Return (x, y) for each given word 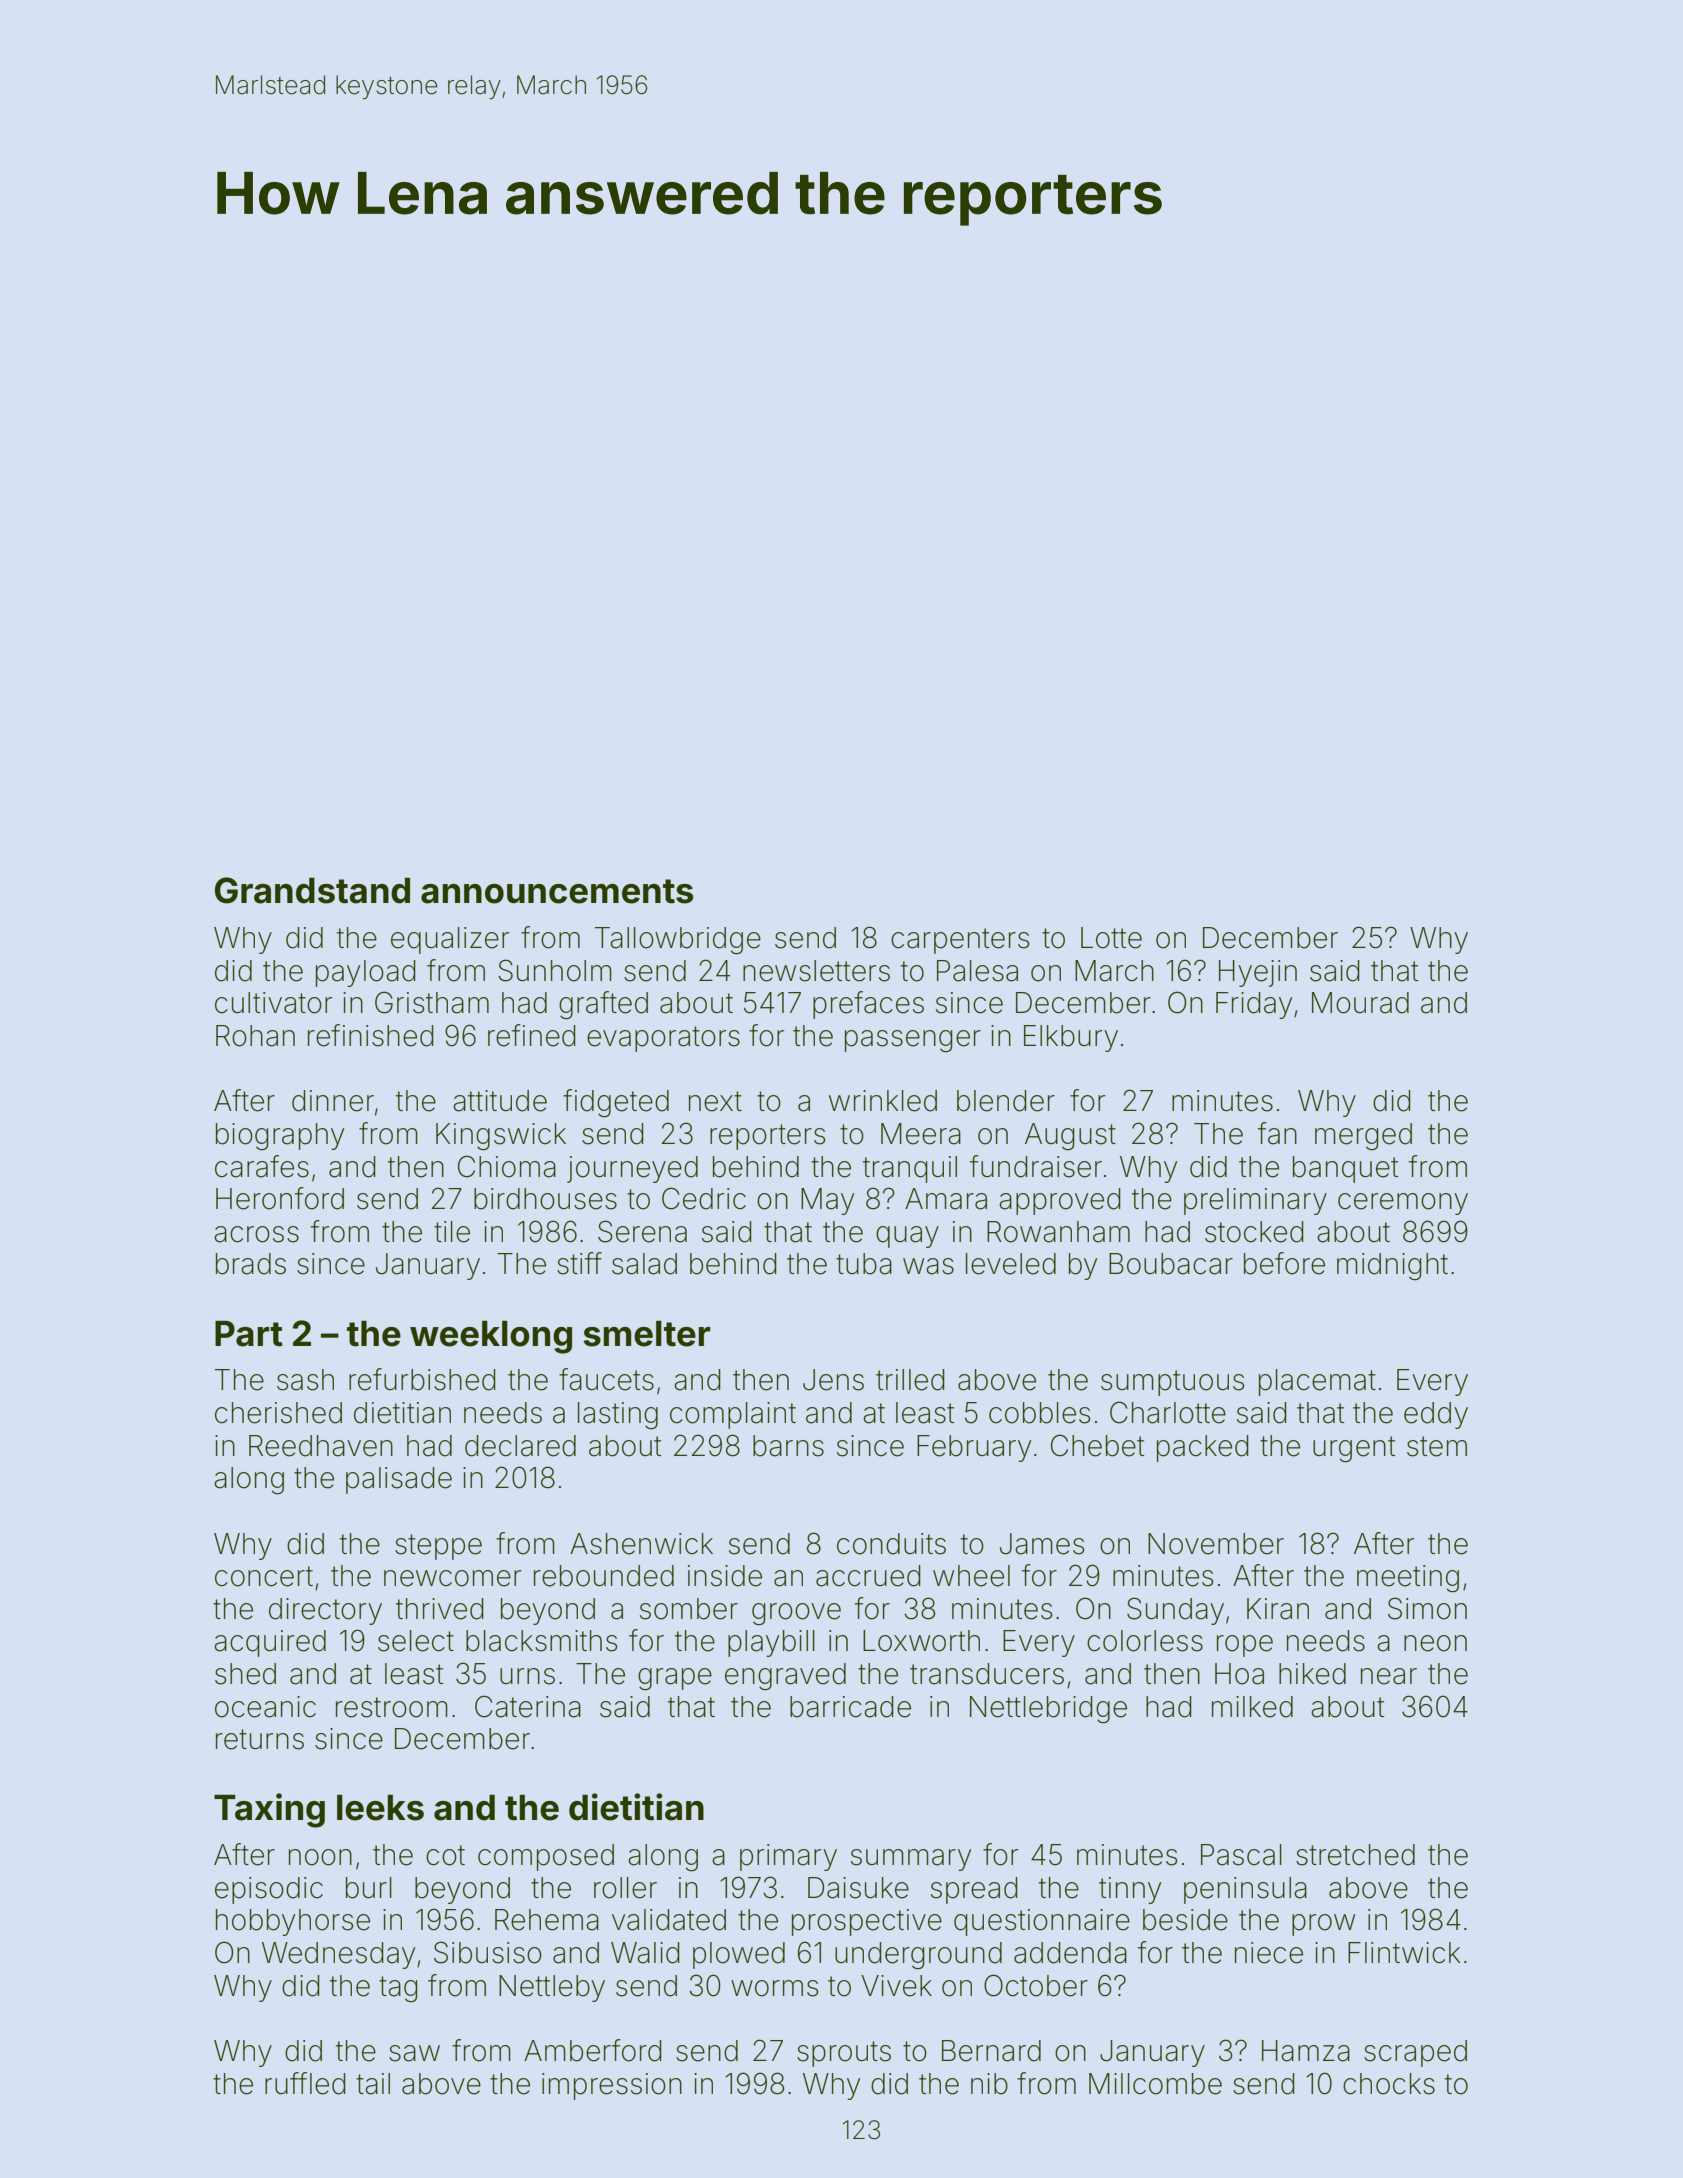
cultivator (273, 1003)
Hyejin (1258, 973)
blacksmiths (541, 1641)
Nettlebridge (1048, 1709)
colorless (1145, 1641)
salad (644, 1264)
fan (1277, 1133)
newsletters (816, 971)
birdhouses (545, 1199)
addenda (1070, 1953)
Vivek (896, 1986)
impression (612, 2086)
